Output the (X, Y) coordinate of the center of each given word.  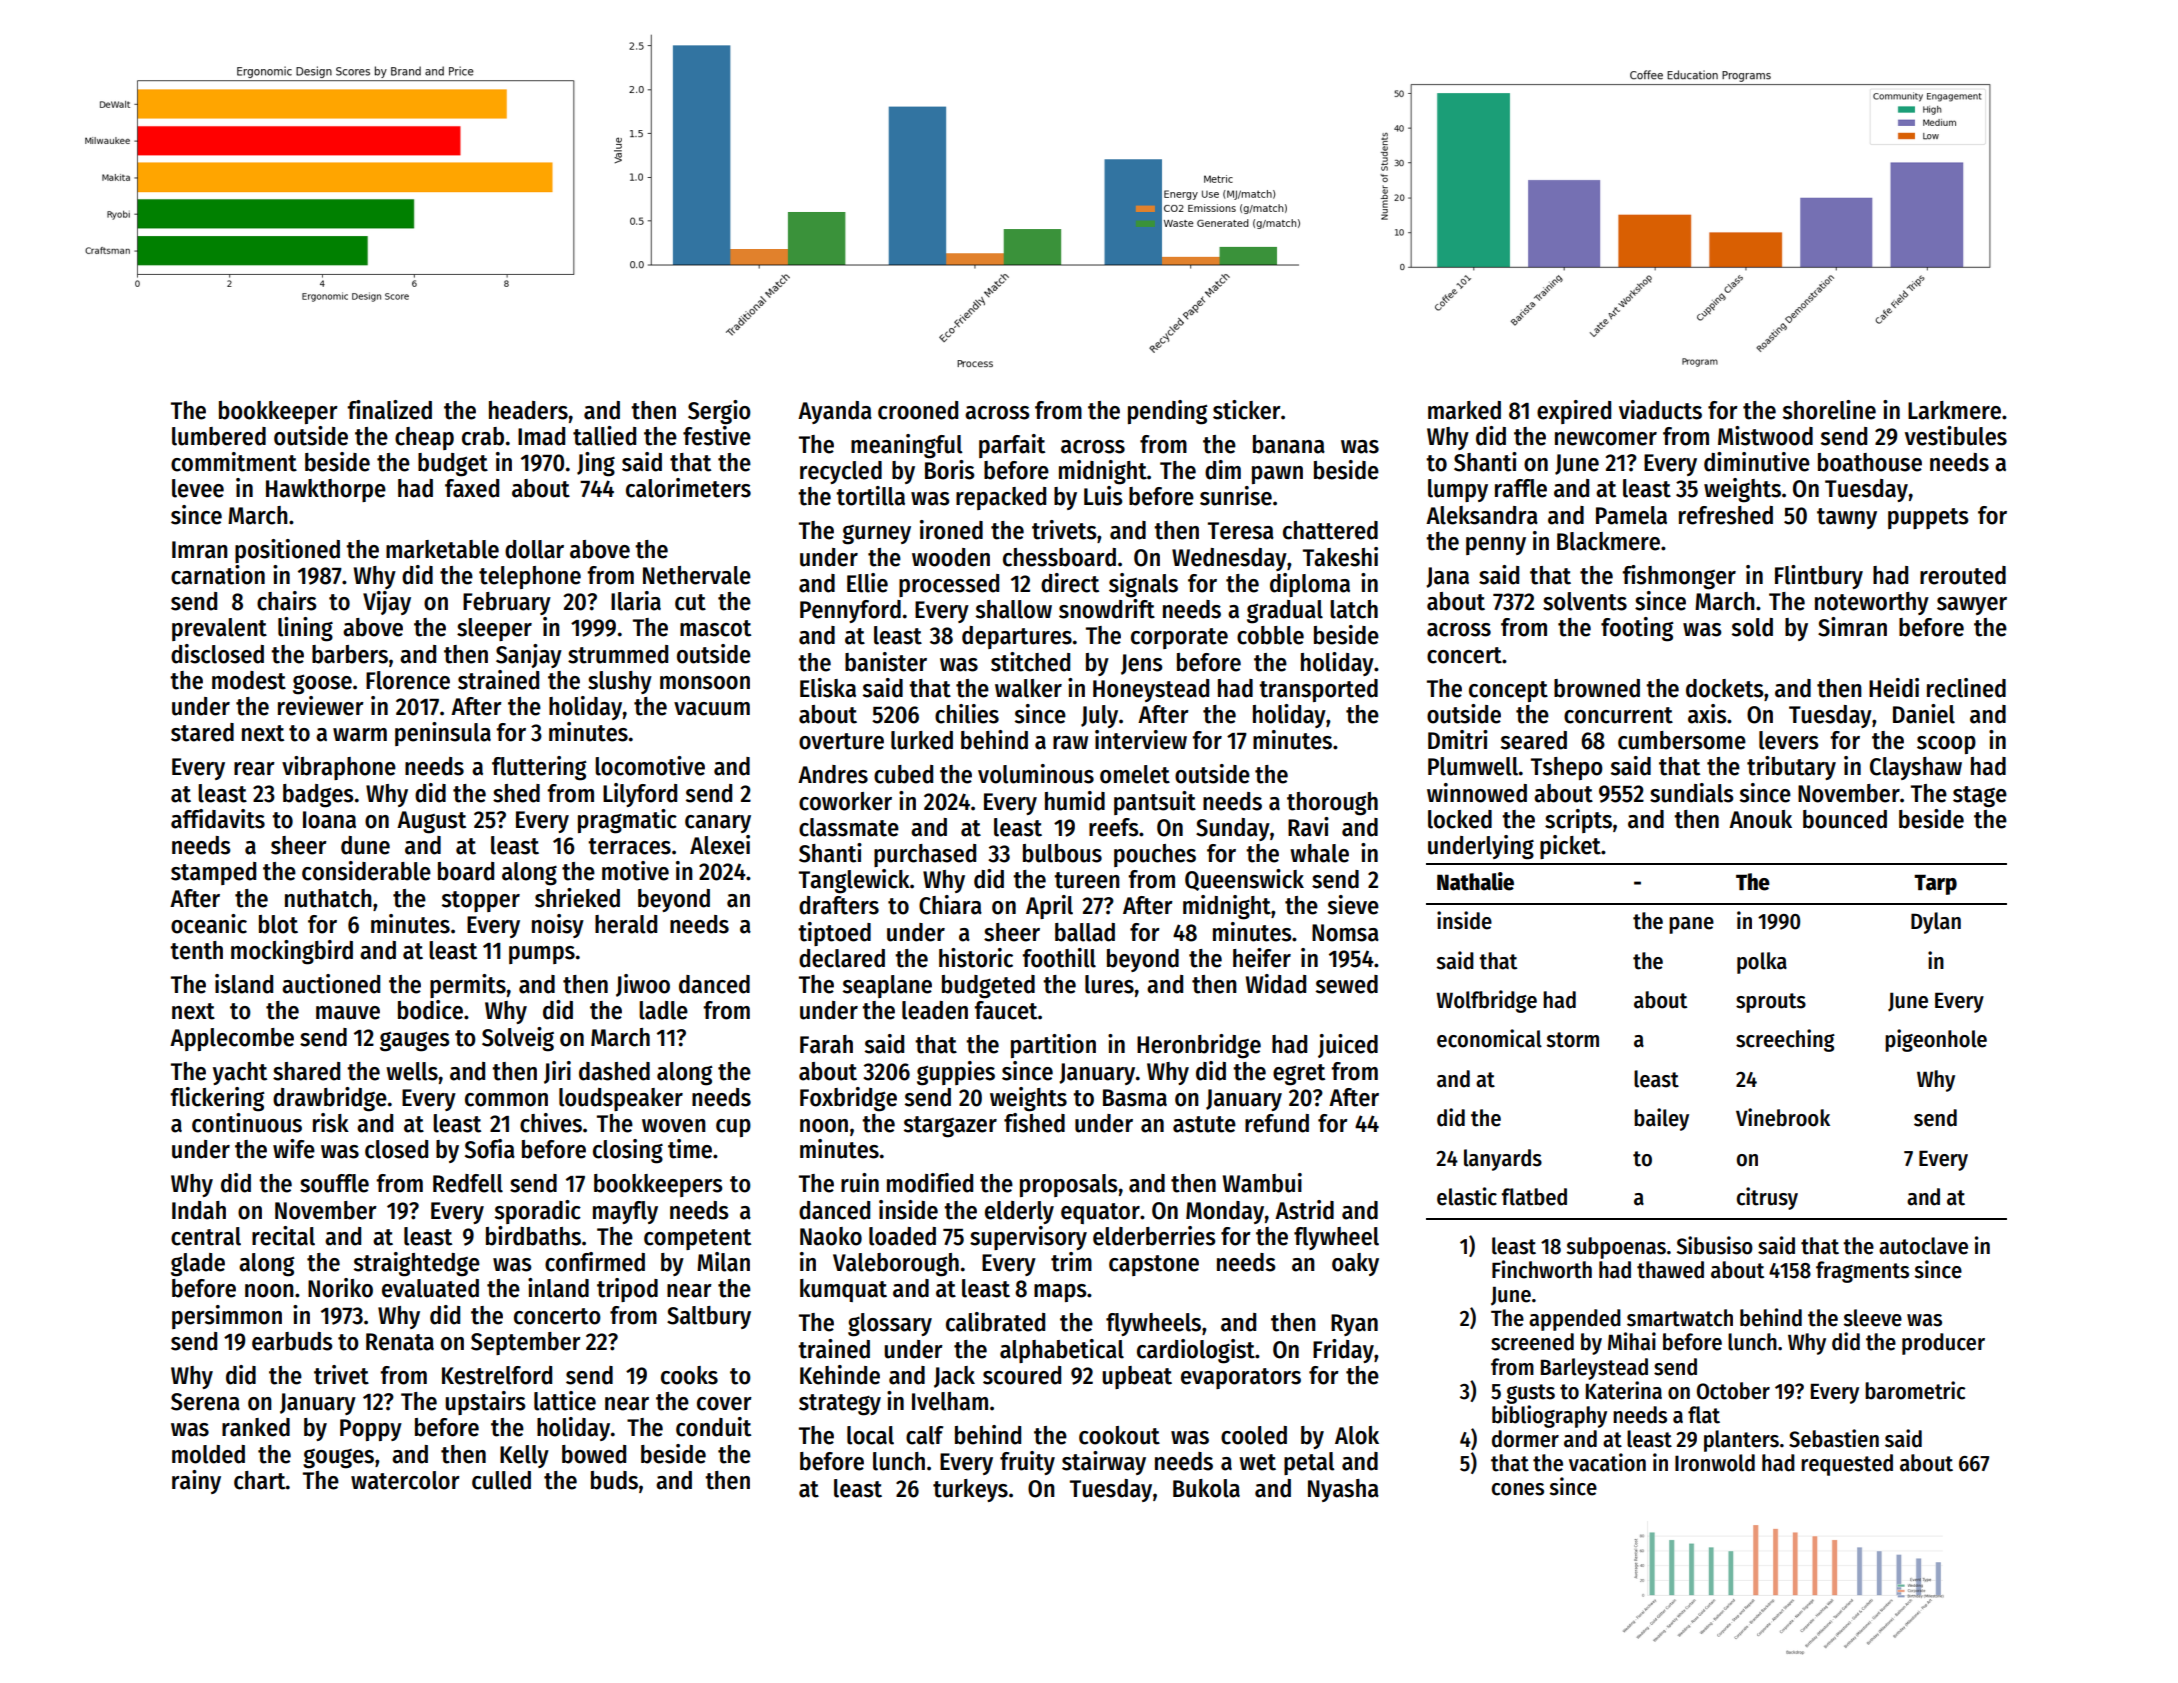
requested (1847, 1465)
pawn (1277, 475)
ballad (1085, 932)
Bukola (1206, 1488)
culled (501, 1480)
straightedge (417, 1264)
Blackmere (1608, 541)
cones (1518, 1489)
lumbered (219, 436)
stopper (481, 901)
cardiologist (1196, 1351)
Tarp (1935, 884)
